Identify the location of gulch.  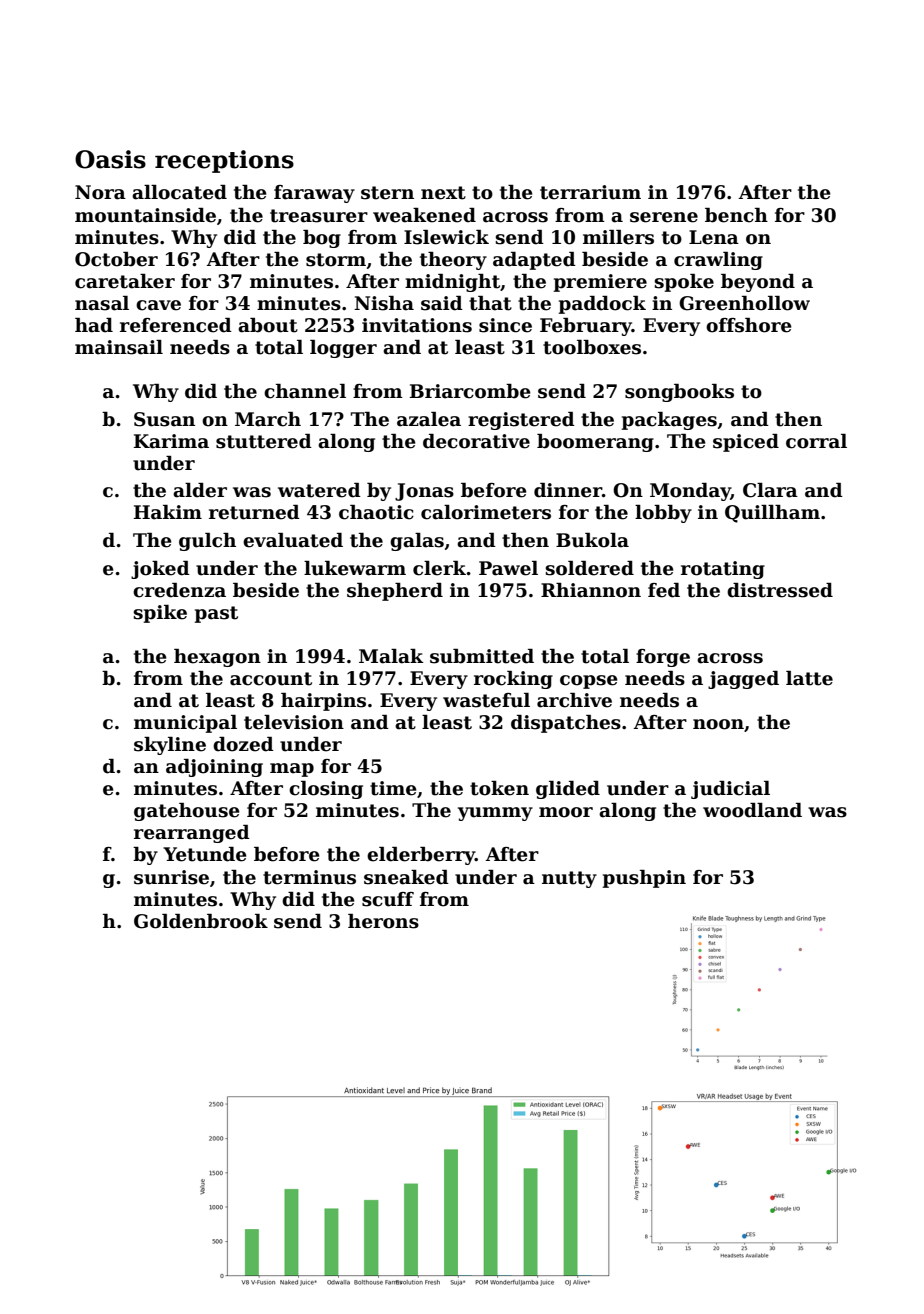
(207, 542).
